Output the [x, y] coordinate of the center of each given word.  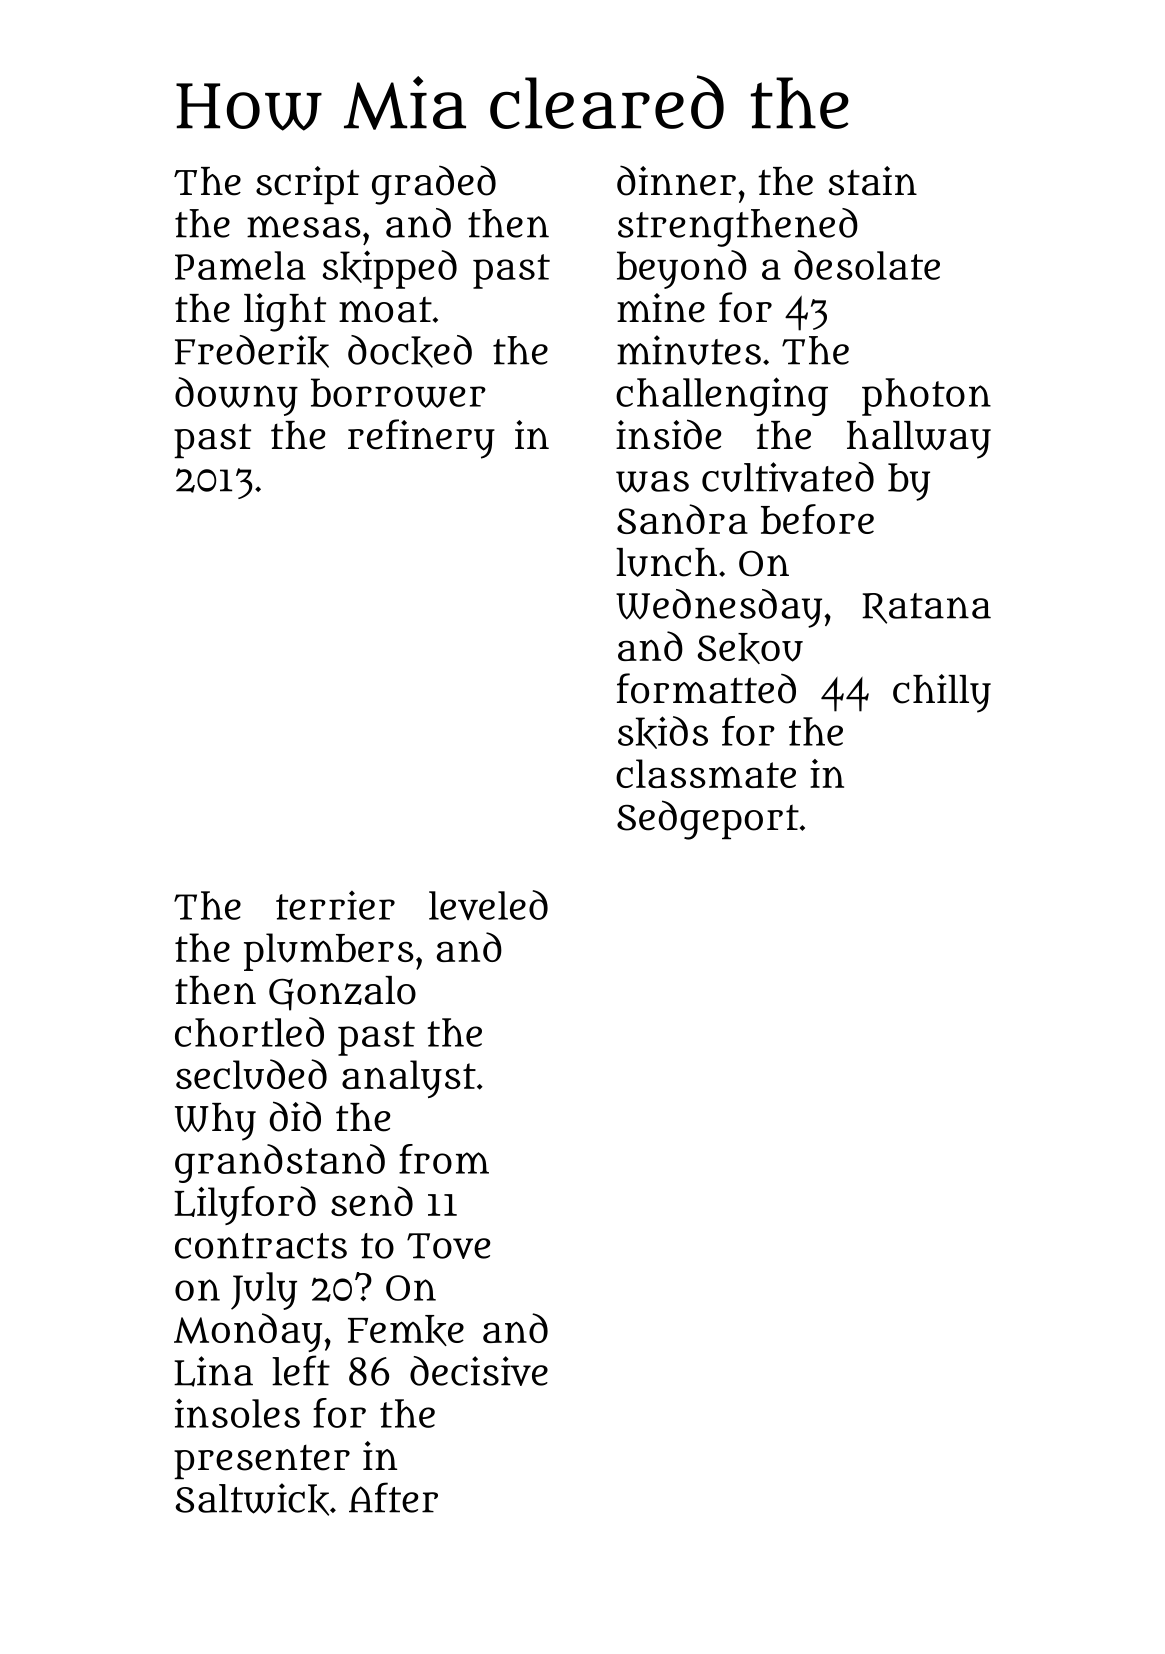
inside [668, 434]
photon [926, 397]
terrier [335, 905]
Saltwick [252, 1499]
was [652, 482]
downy [236, 396]
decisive [479, 1371]
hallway [919, 440]
